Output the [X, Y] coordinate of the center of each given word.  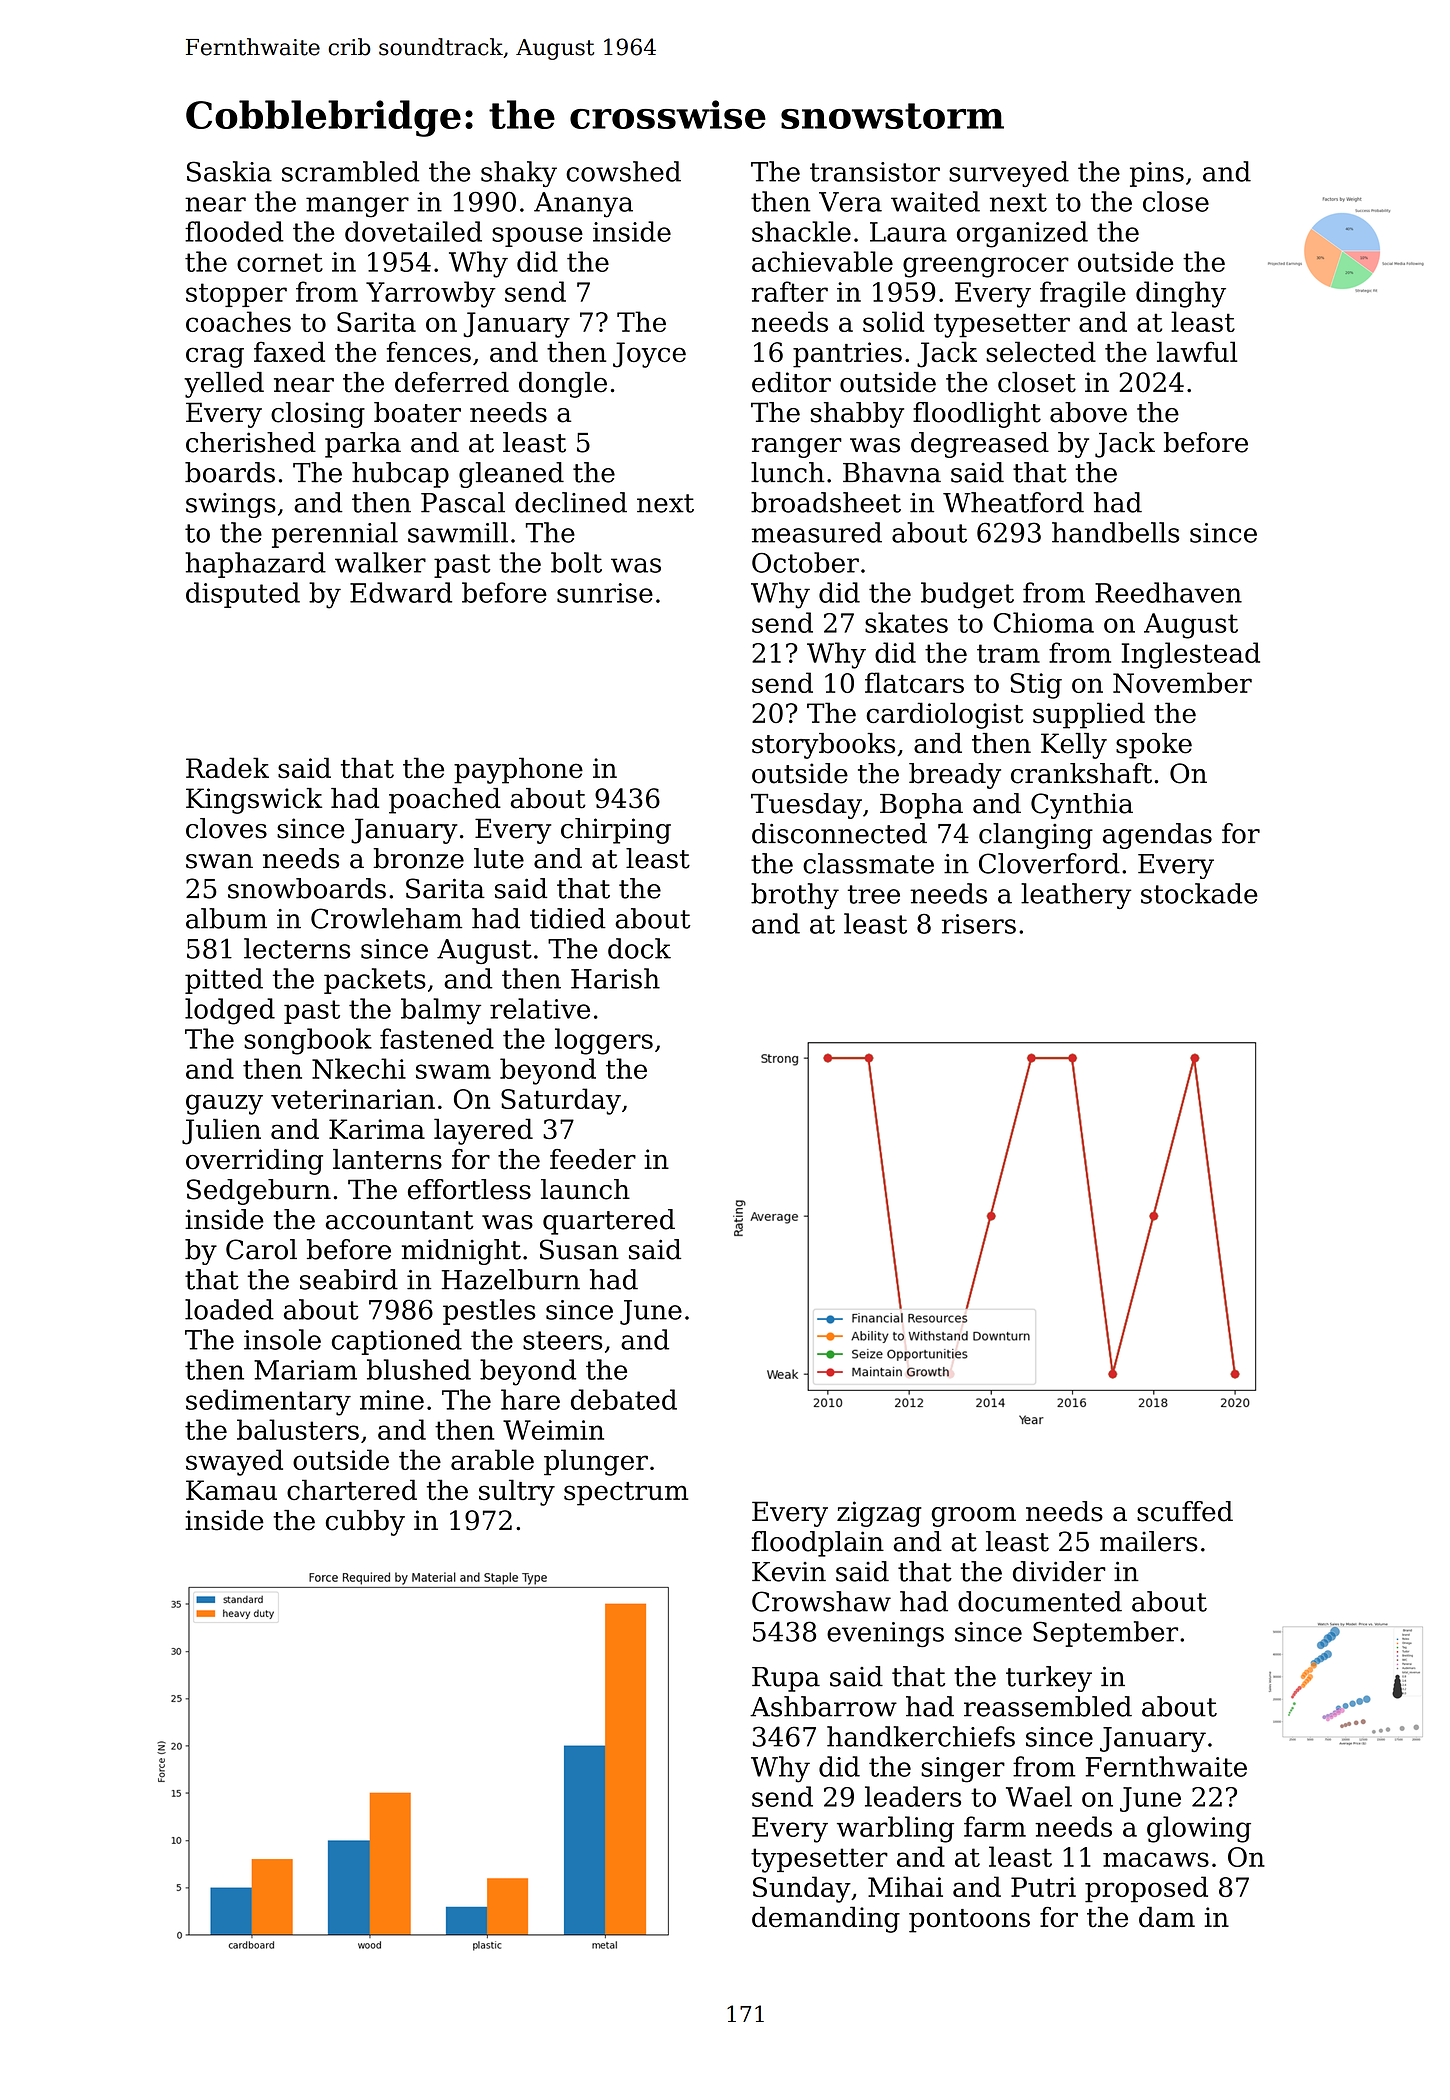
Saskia [229, 171]
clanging [1036, 836]
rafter [790, 291]
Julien [221, 1131]
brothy [795, 896]
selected [1041, 351]
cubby [365, 1523]
